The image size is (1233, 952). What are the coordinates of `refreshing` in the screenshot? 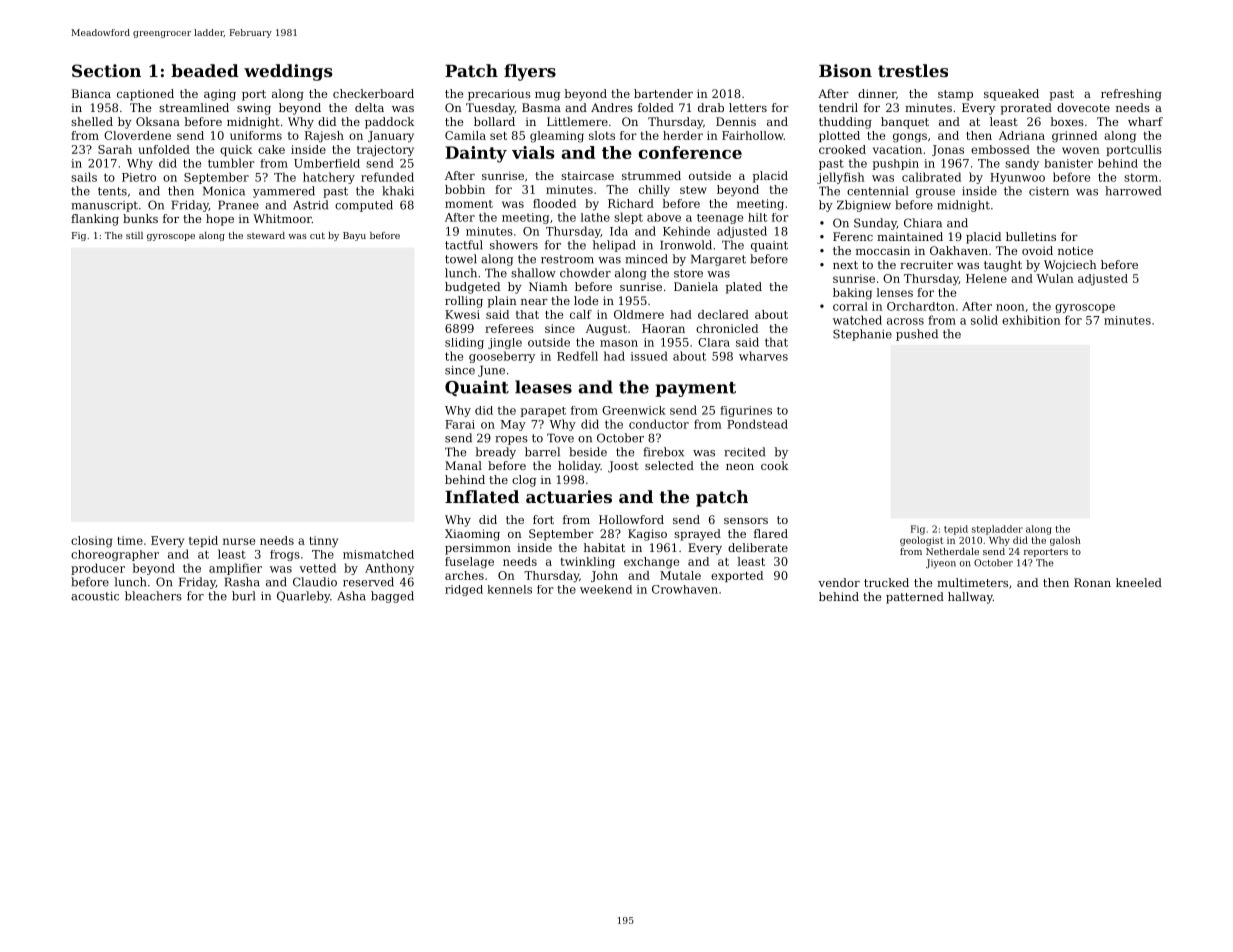 It's located at (1131, 95).
